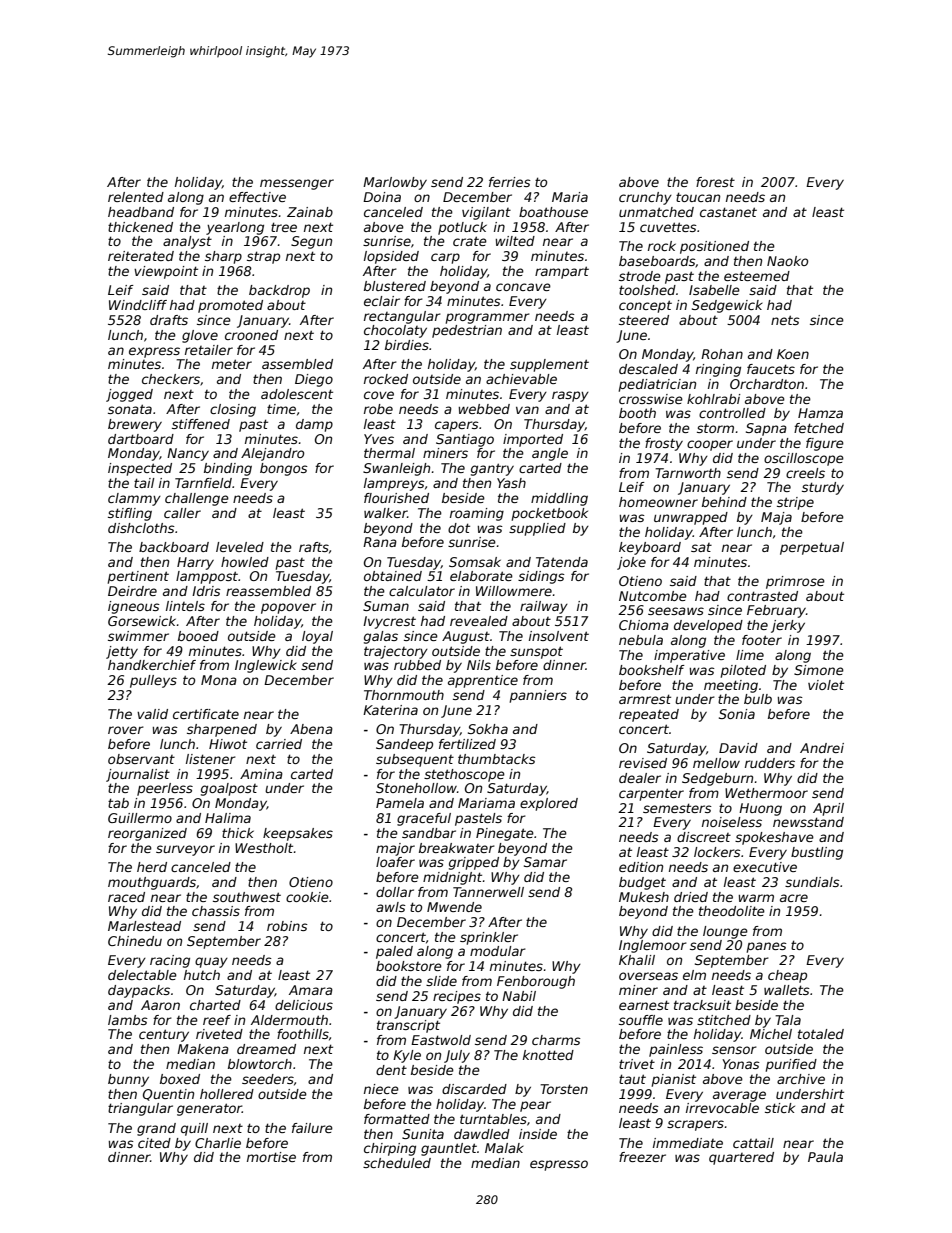 The height and width of the image is (1233, 952). Describe the element at coordinates (570, 396) in the image. I see `raspy` at that location.
